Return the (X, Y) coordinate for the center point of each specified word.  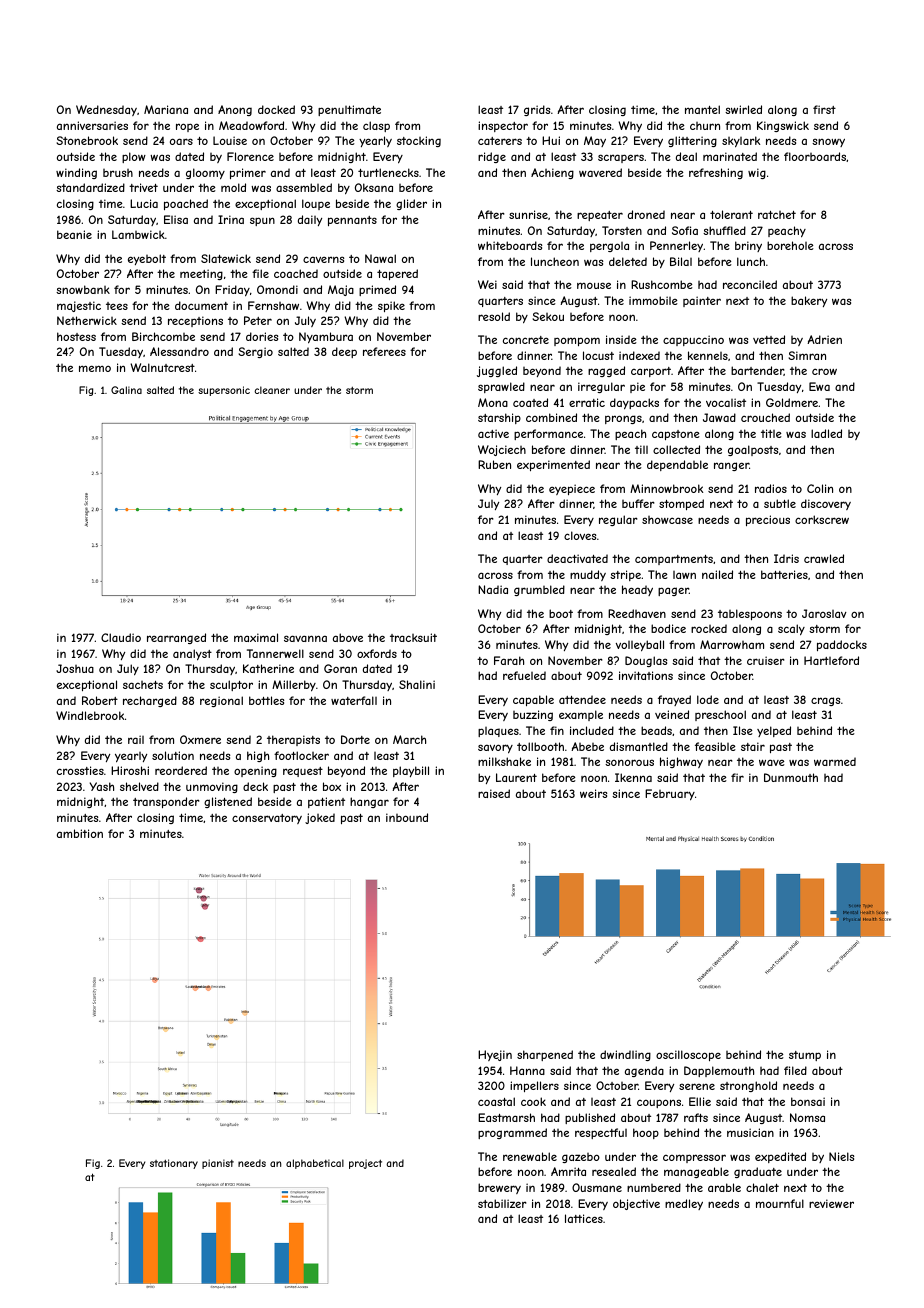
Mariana (166, 109)
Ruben (494, 464)
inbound (407, 817)
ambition (80, 833)
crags (825, 701)
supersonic (224, 391)
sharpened (545, 1055)
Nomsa (807, 1117)
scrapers (621, 158)
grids (537, 110)
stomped (681, 504)
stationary (174, 1164)
